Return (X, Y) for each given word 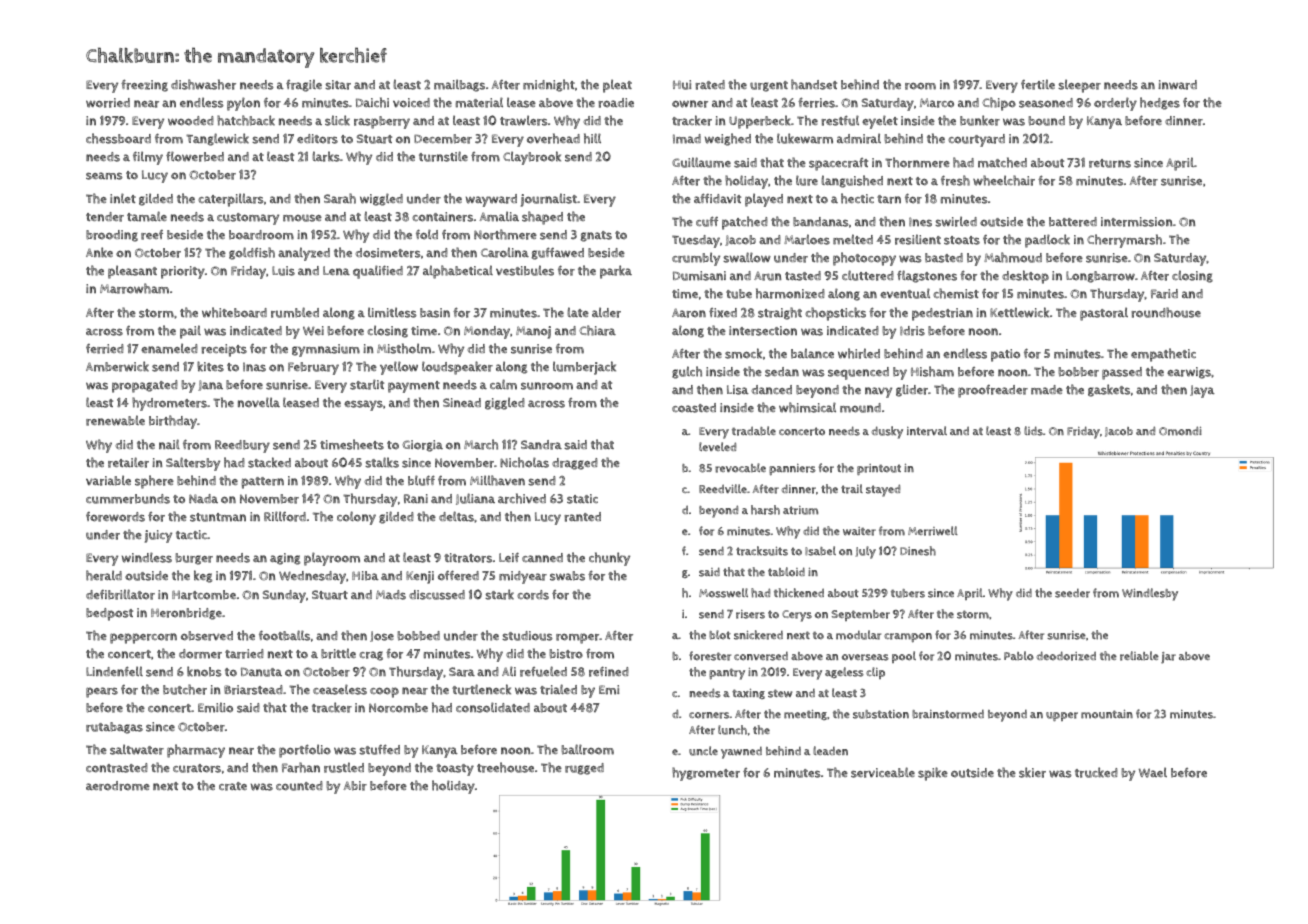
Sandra (541, 445)
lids (1033, 431)
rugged (584, 769)
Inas (254, 367)
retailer (128, 462)
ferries (816, 102)
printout (879, 469)
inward (1177, 85)
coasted (694, 408)
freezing (144, 85)
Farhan (301, 767)
